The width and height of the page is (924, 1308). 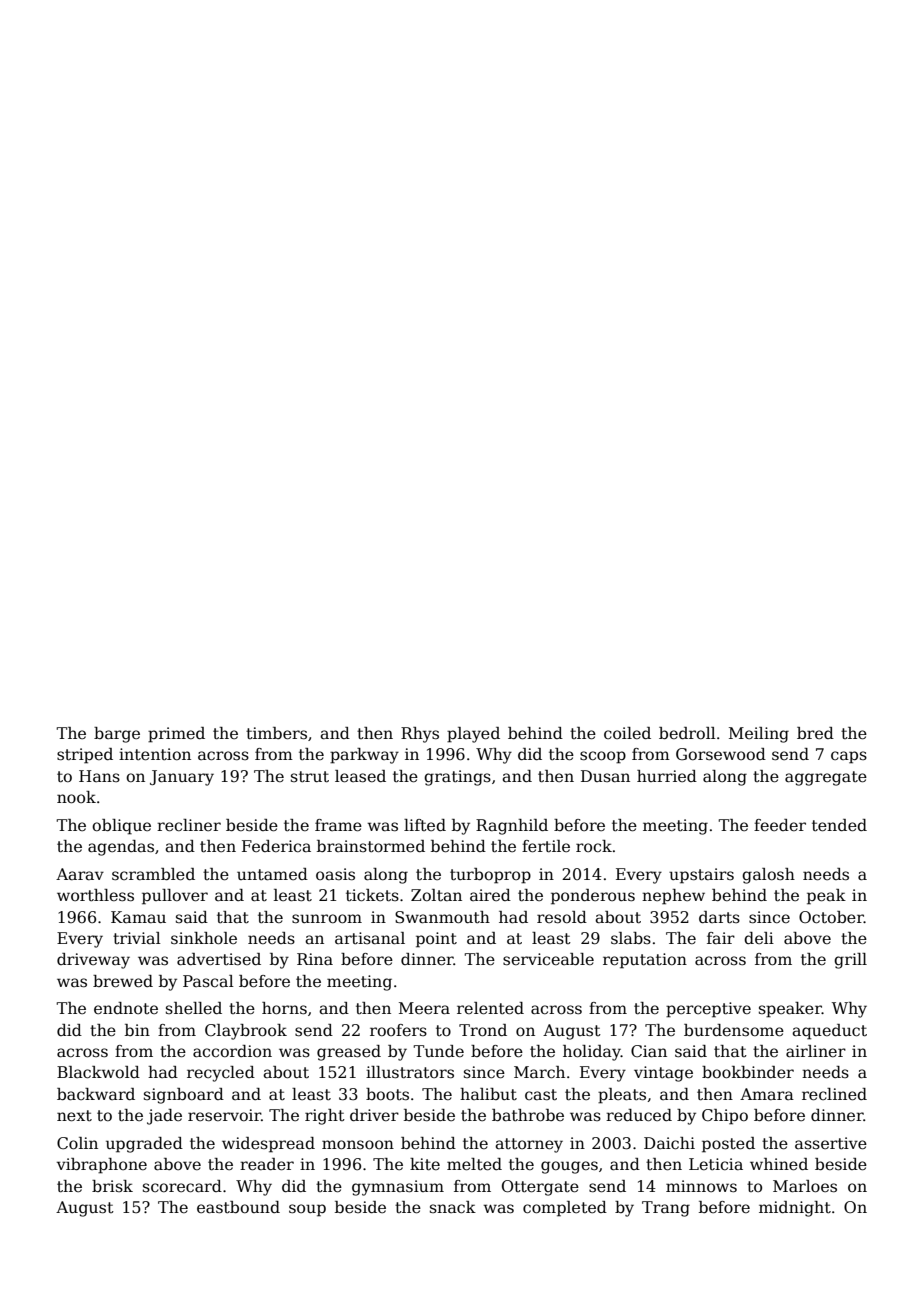 I want to click on Colin, so click(x=77, y=1143).
